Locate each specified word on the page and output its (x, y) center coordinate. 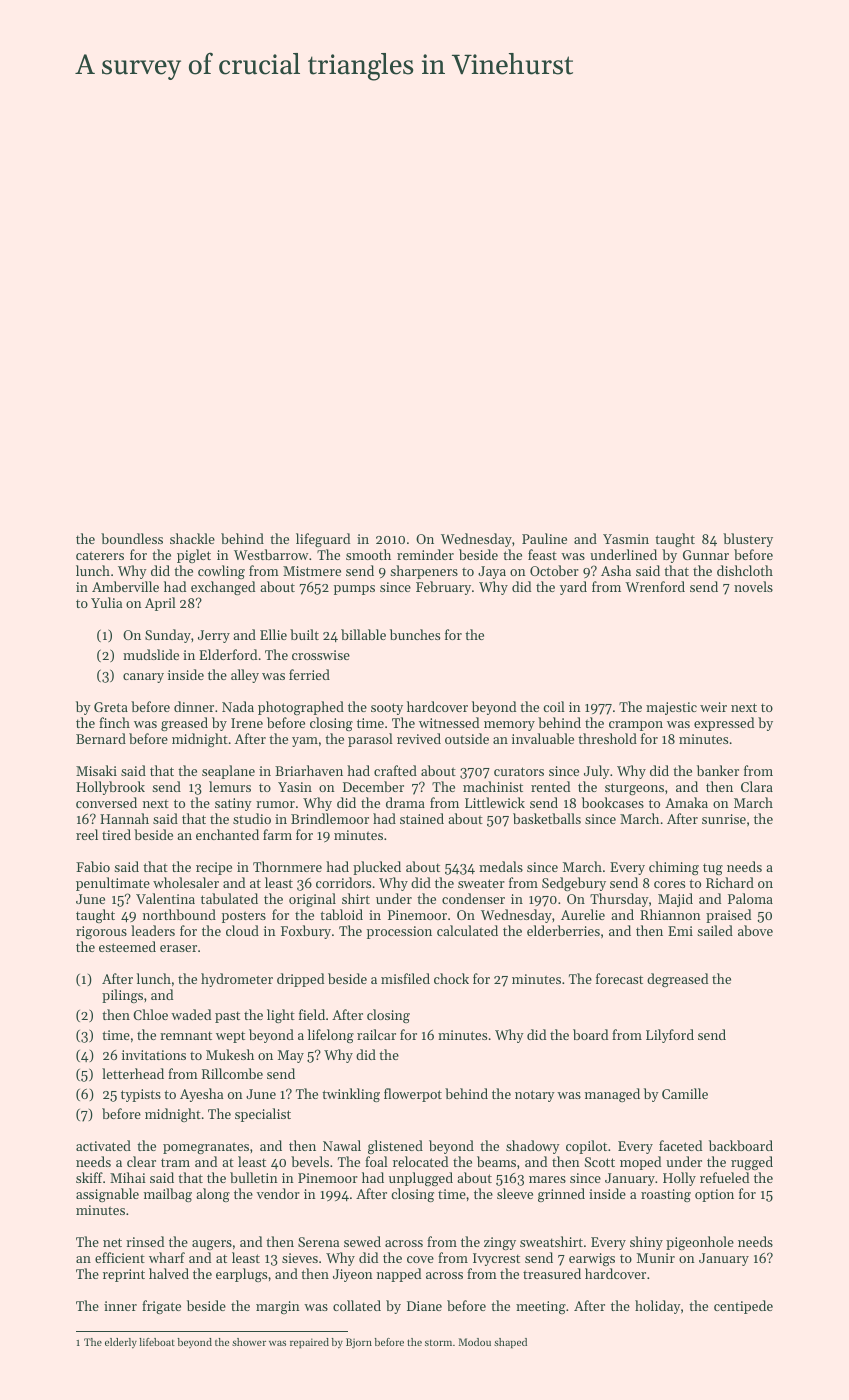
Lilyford (670, 1036)
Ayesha (201, 1095)
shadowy (533, 1147)
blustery (748, 540)
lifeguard (323, 540)
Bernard (101, 738)
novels (753, 586)
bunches (415, 634)
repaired (309, 1343)
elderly (121, 1343)
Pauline (544, 538)
